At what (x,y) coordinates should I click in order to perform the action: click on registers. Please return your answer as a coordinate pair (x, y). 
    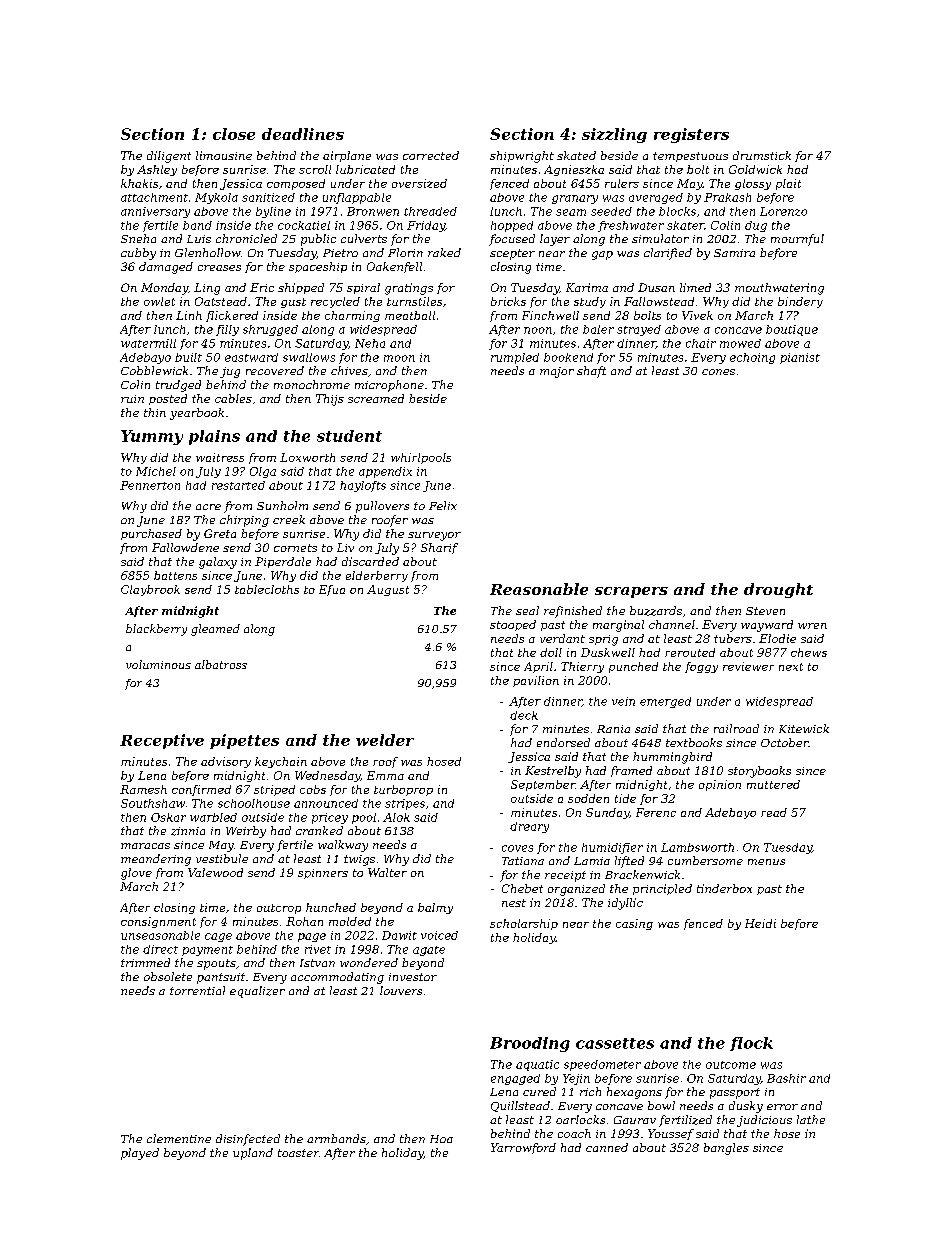
    Looking at the image, I should click on (691, 135).
